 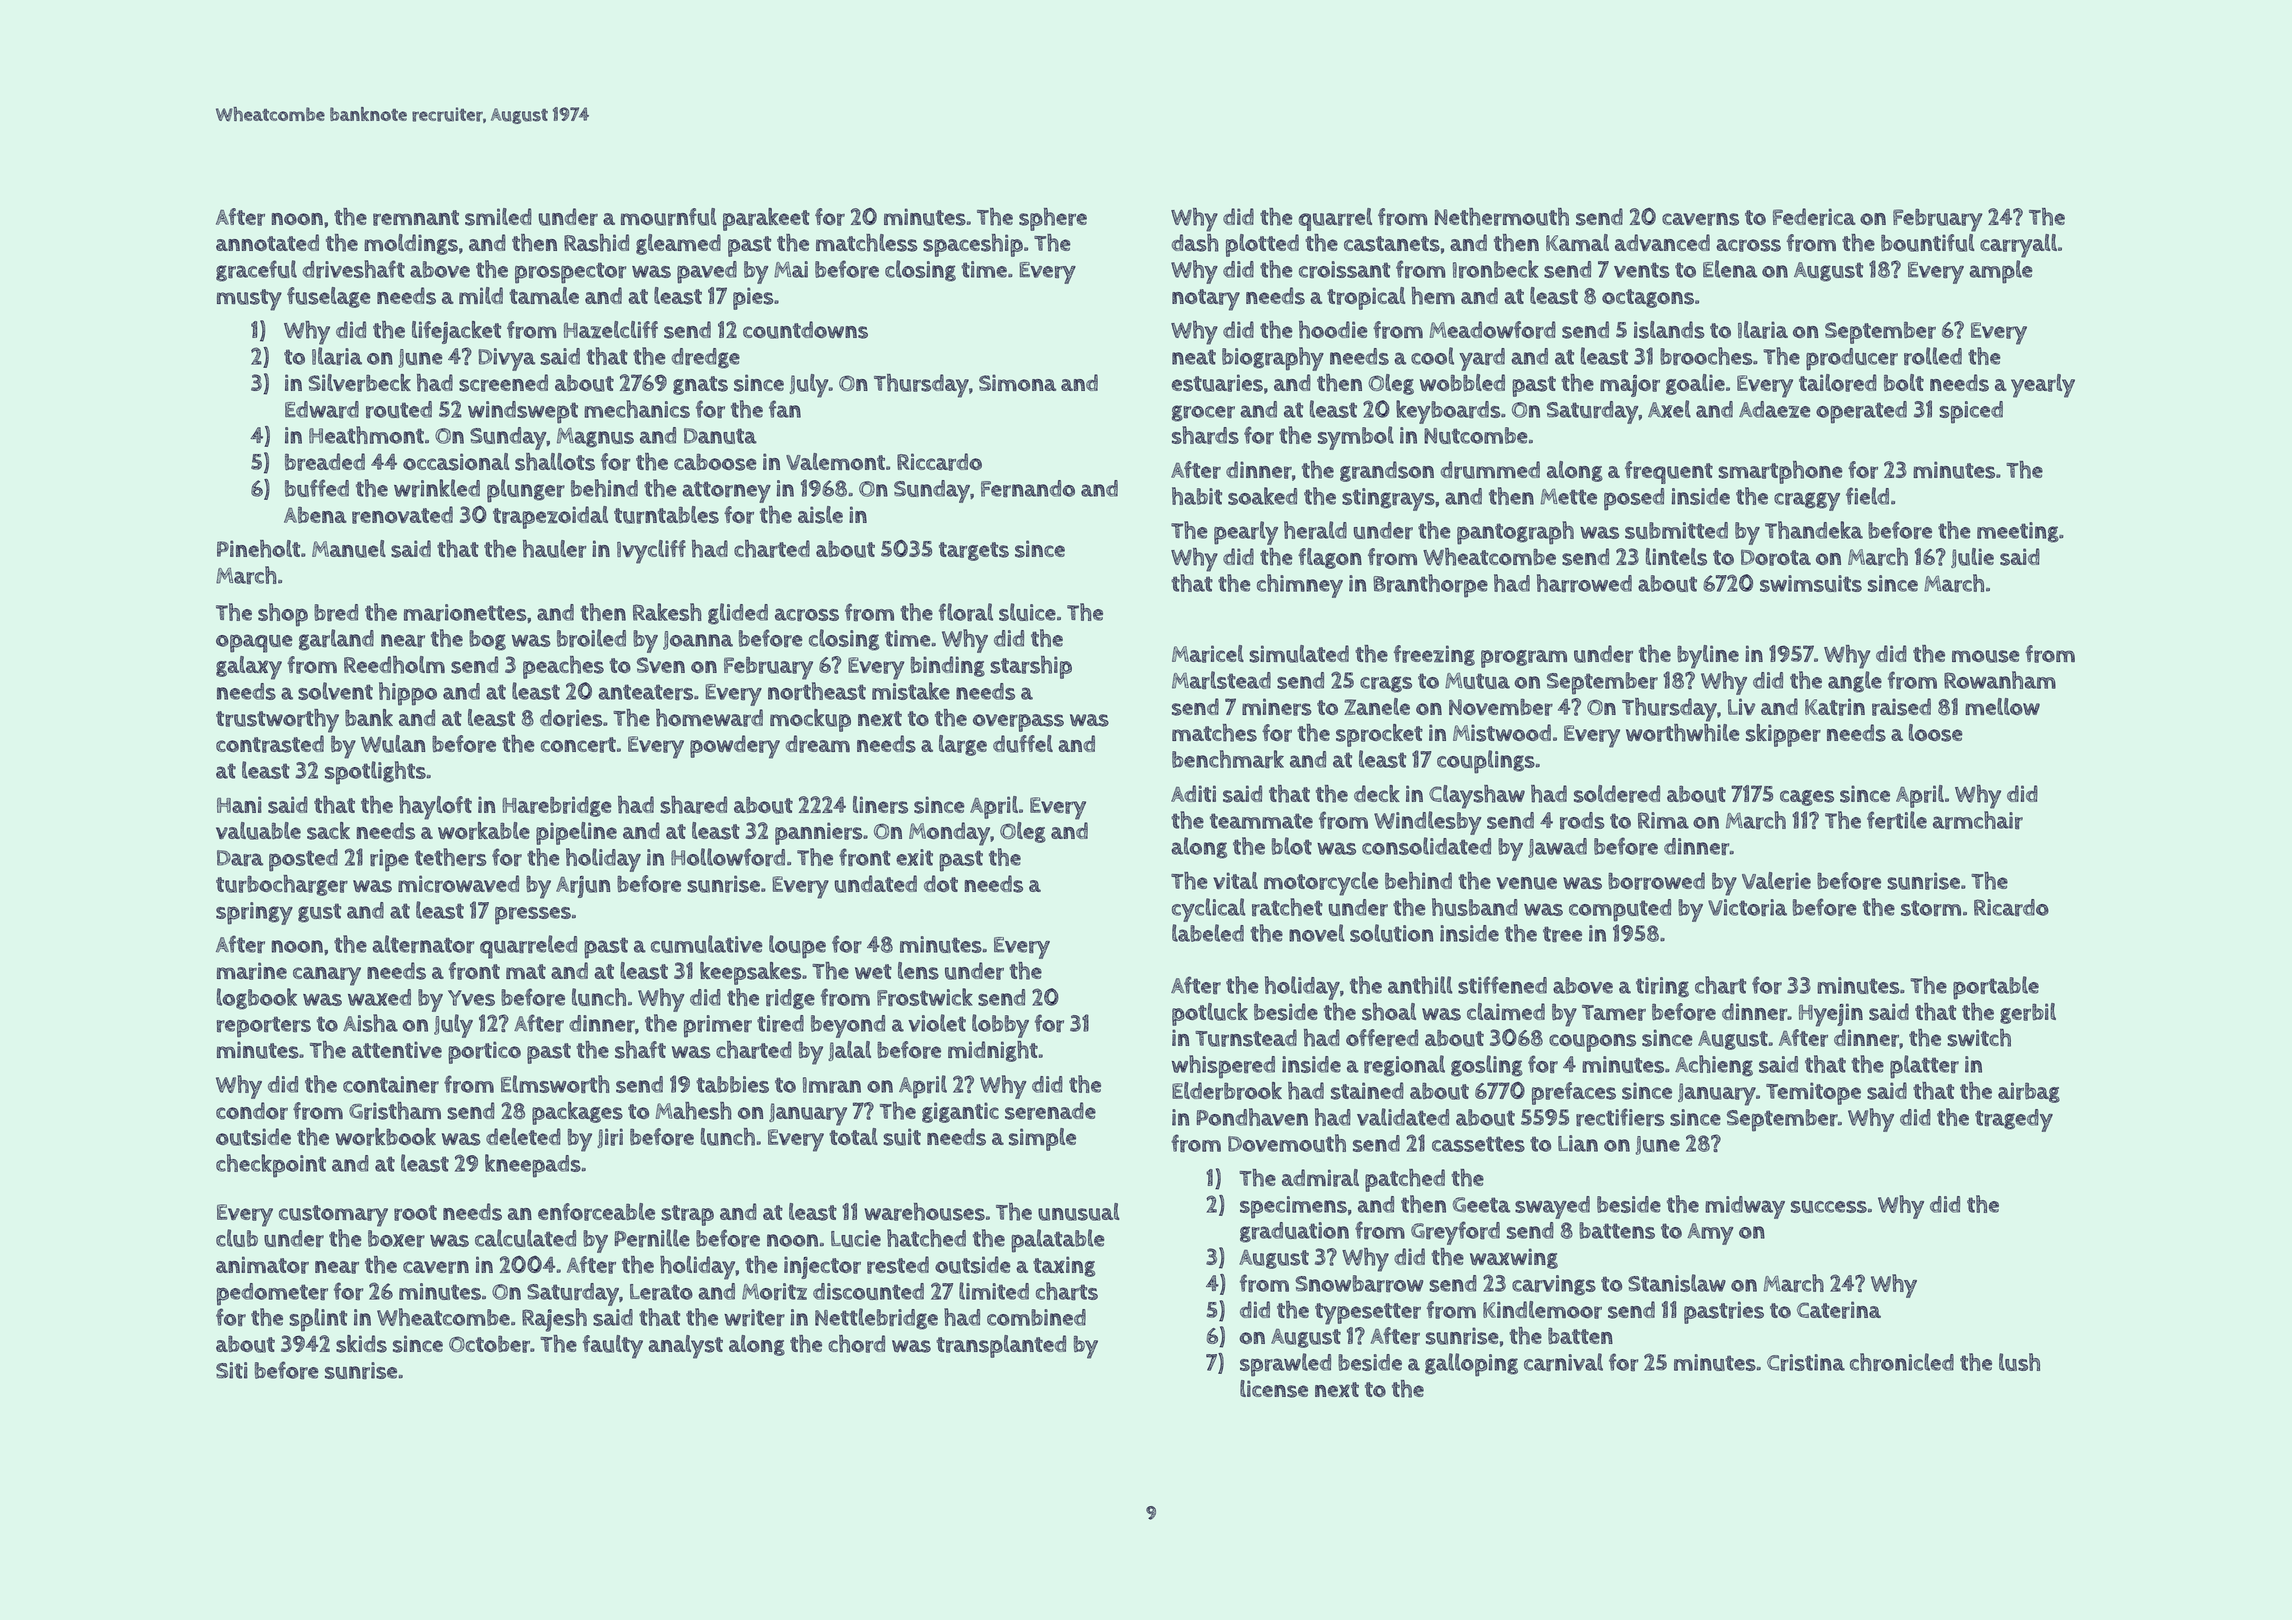 What do you see at coordinates (1053, 219) in the image?
I see `sphere` at bounding box center [1053, 219].
